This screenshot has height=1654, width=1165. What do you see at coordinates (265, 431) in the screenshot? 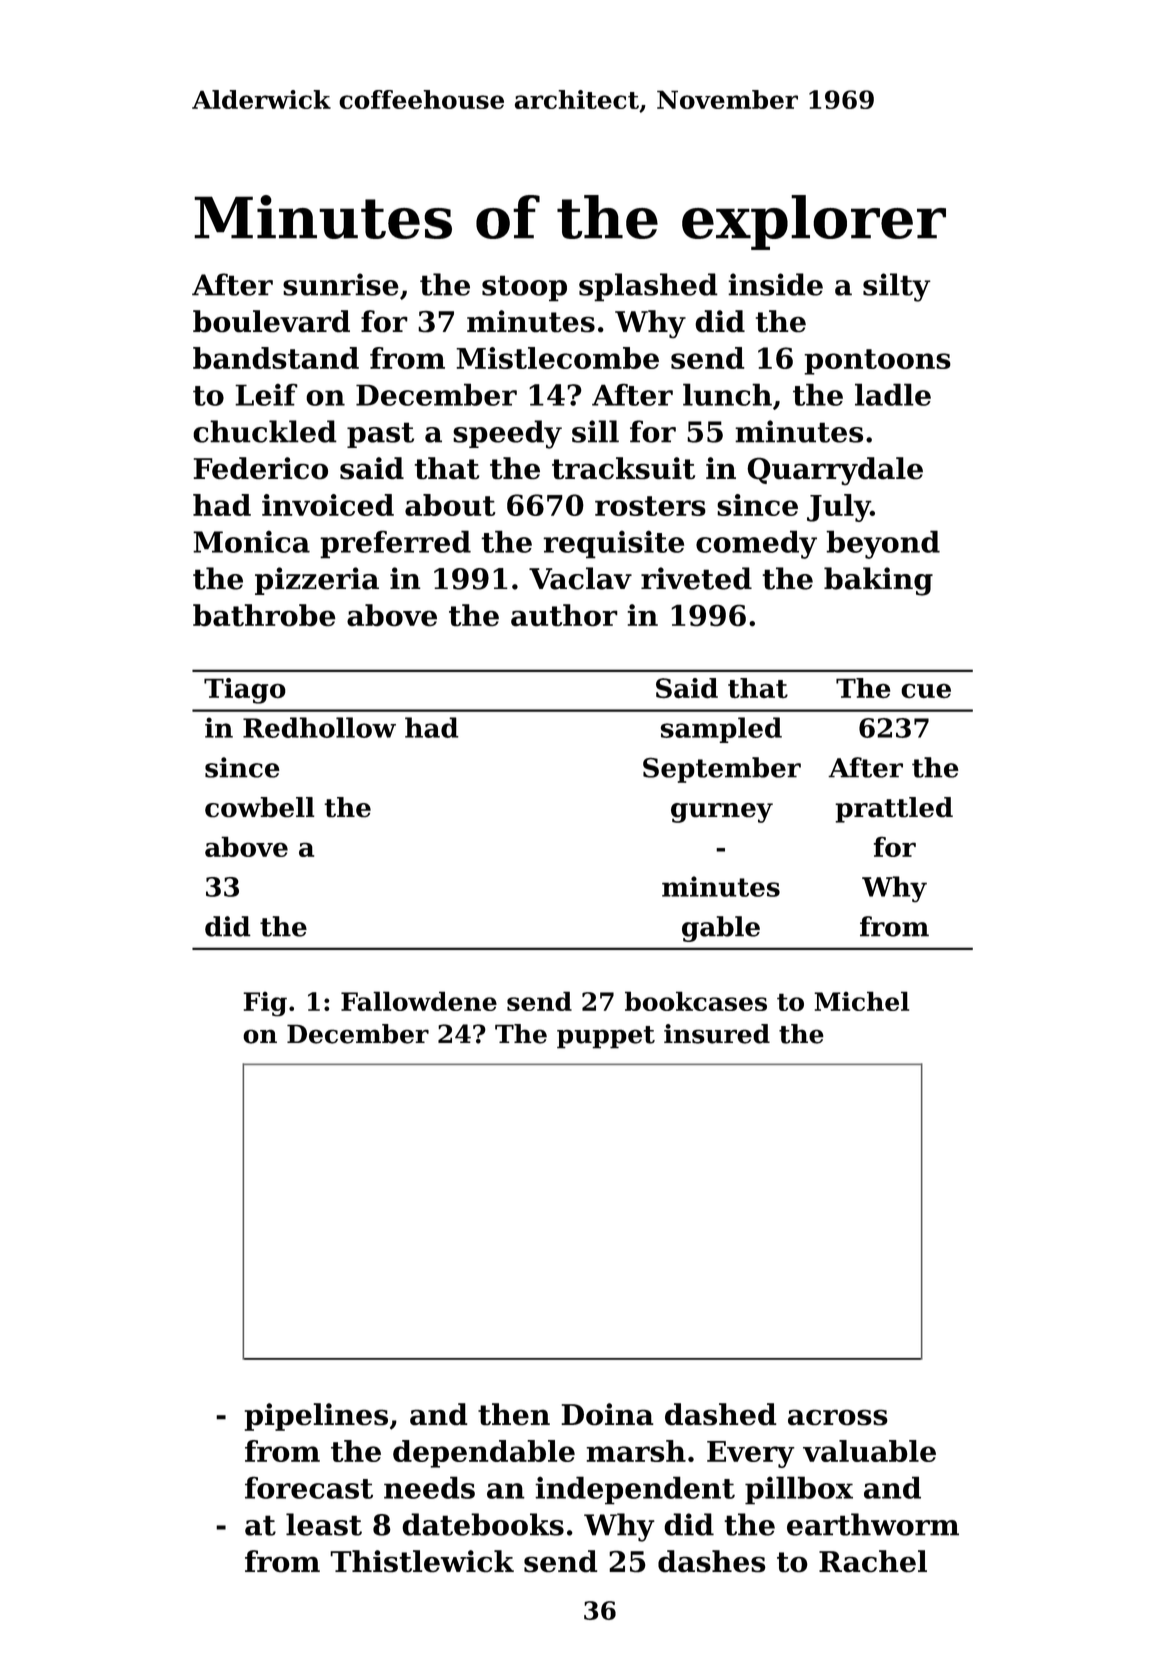
I see `chuckled` at bounding box center [265, 431].
